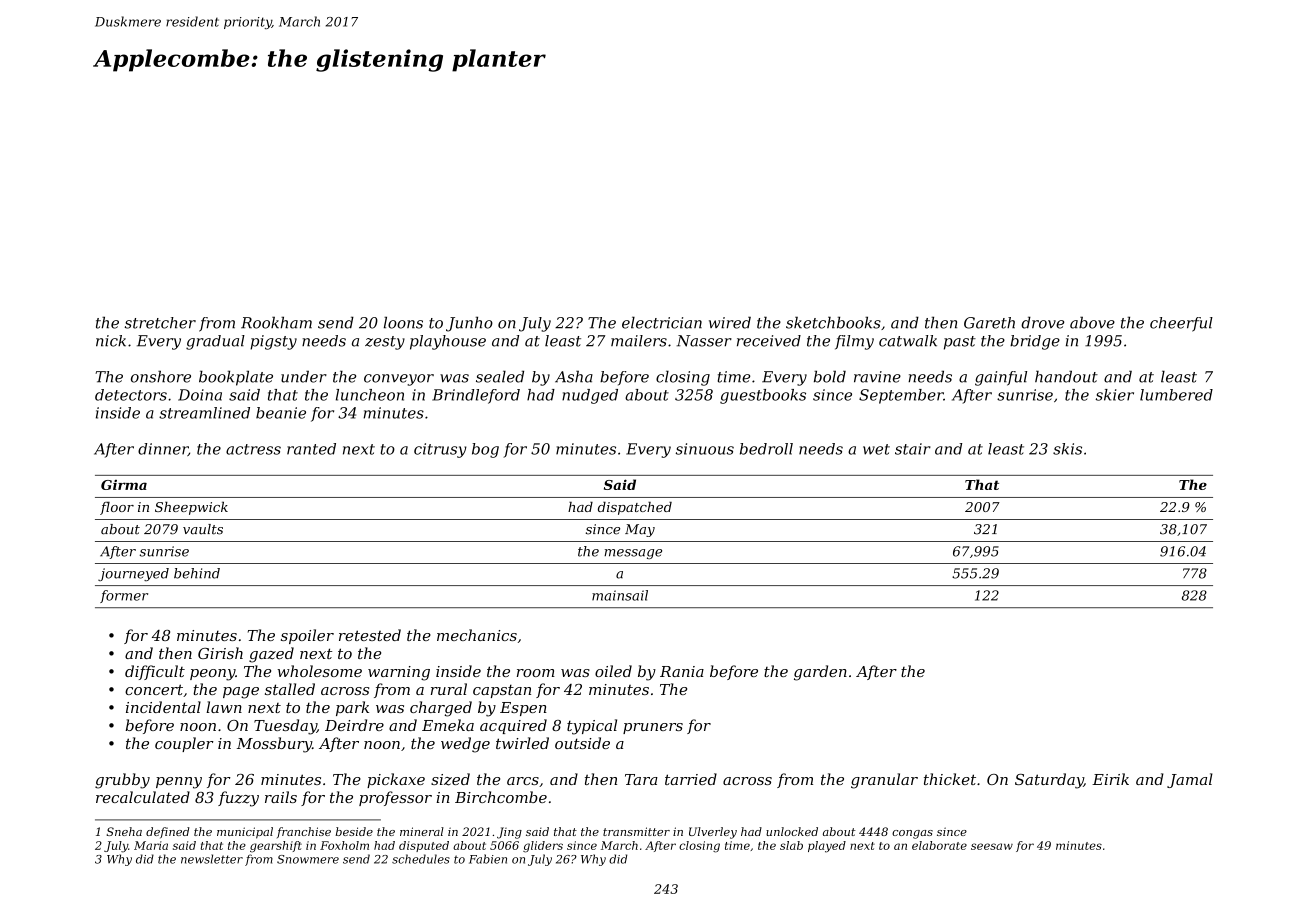 This page has width=1308, height=924. Describe the element at coordinates (653, 728) in the page. I see `pruners` at that location.
